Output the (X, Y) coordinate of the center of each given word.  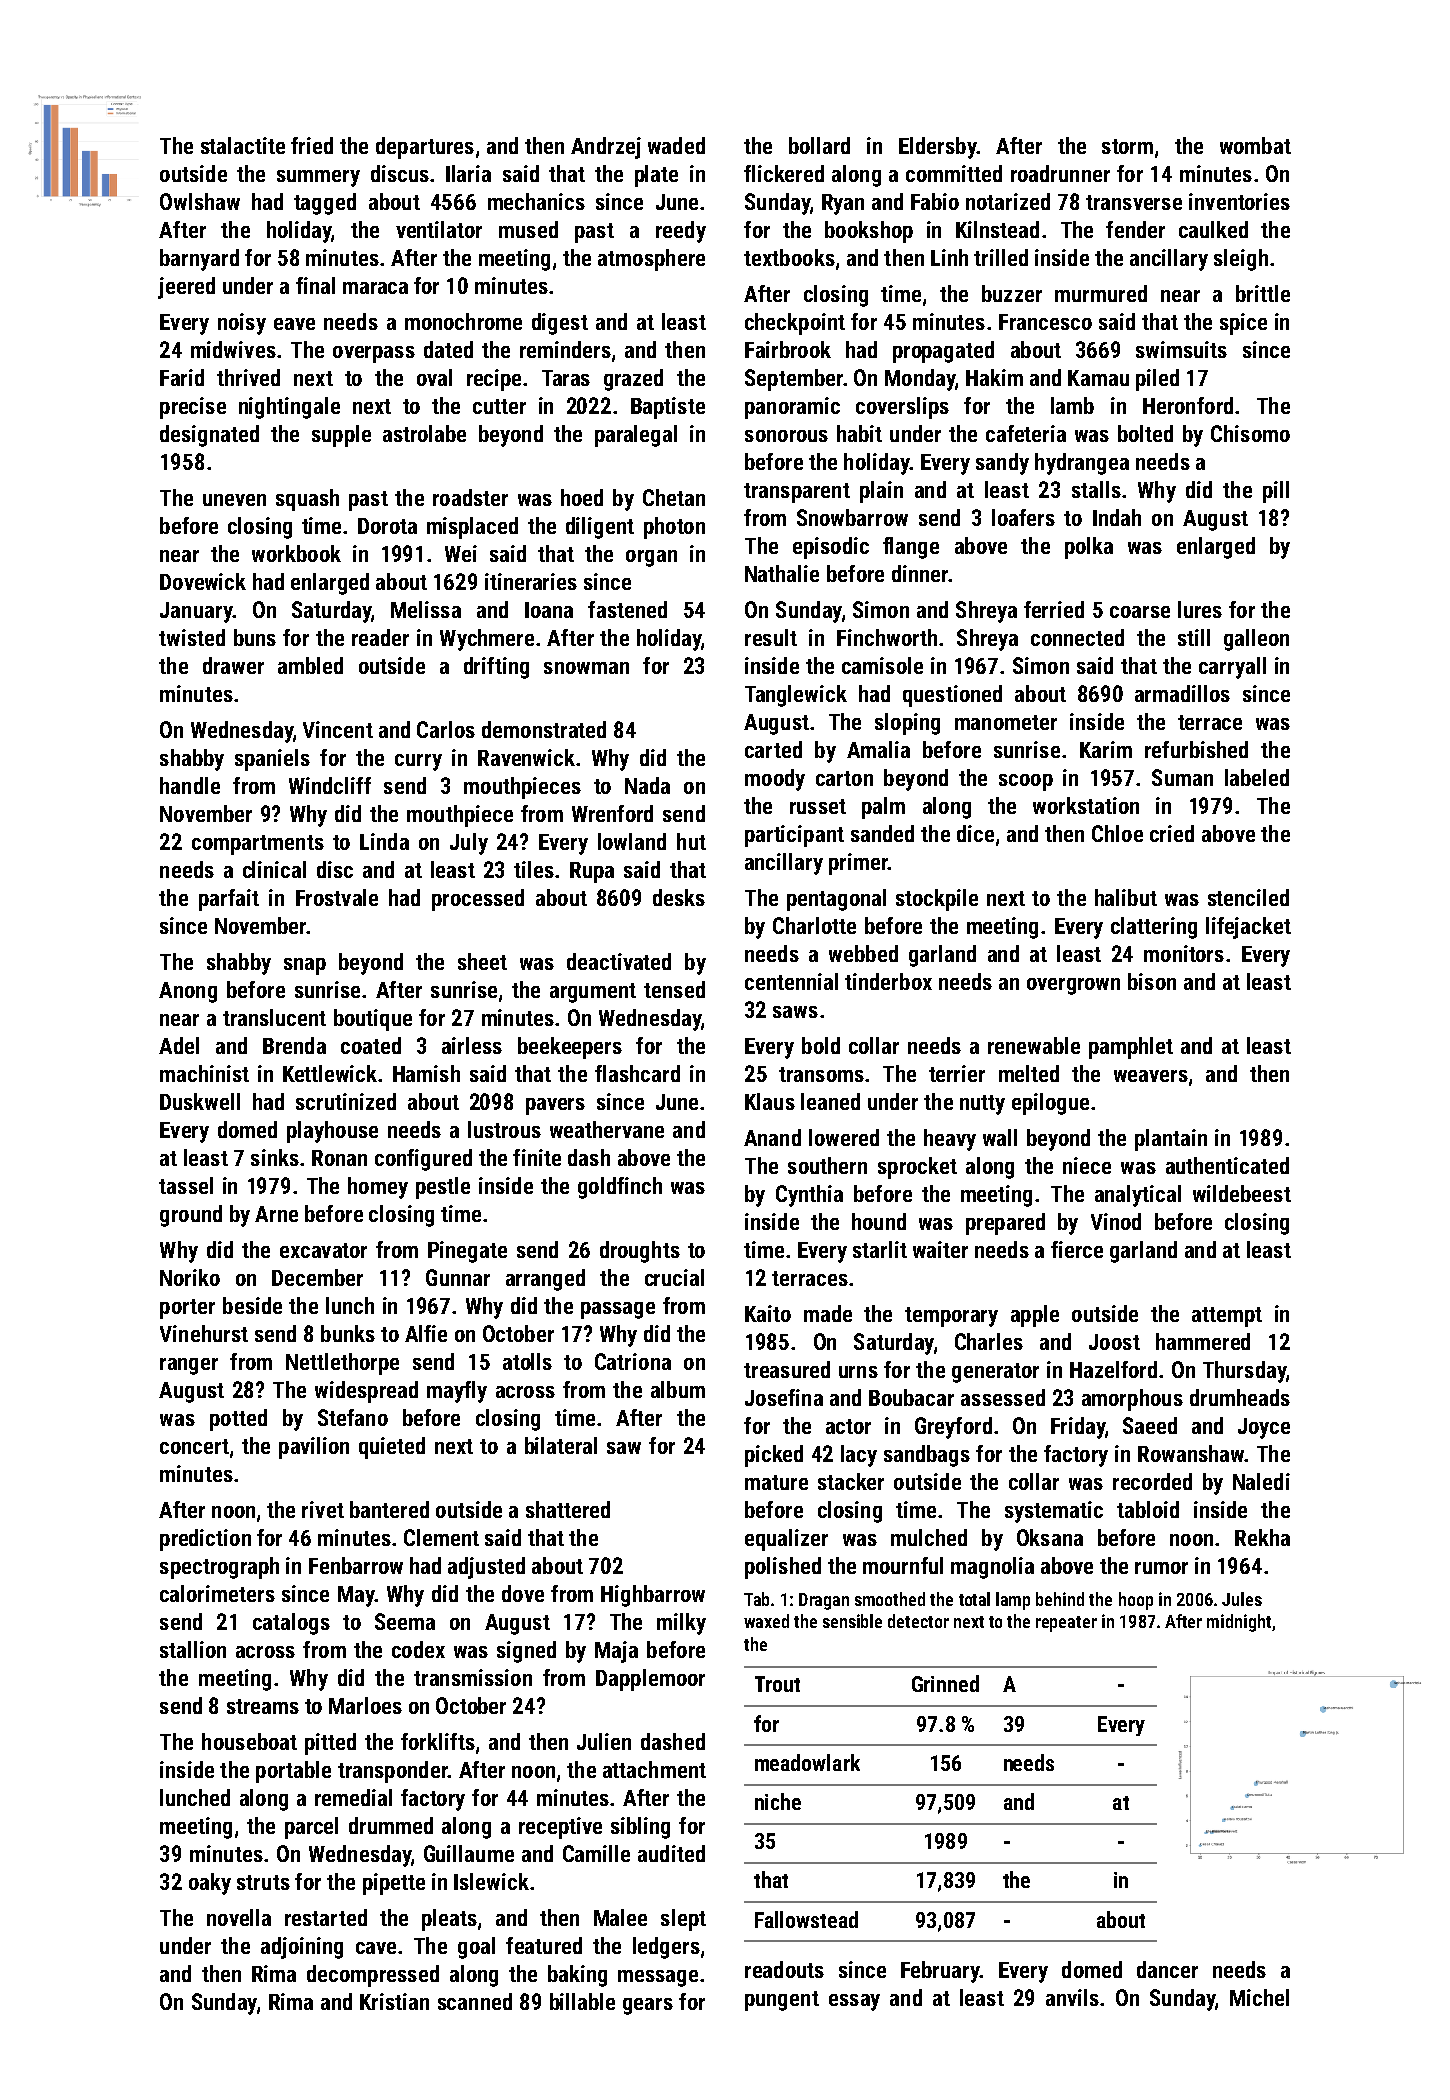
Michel (1259, 1997)
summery (318, 178)
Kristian (394, 2001)
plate (656, 176)
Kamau (1098, 378)
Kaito (768, 1313)
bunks (348, 1333)
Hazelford (1113, 1369)
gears (648, 2006)
